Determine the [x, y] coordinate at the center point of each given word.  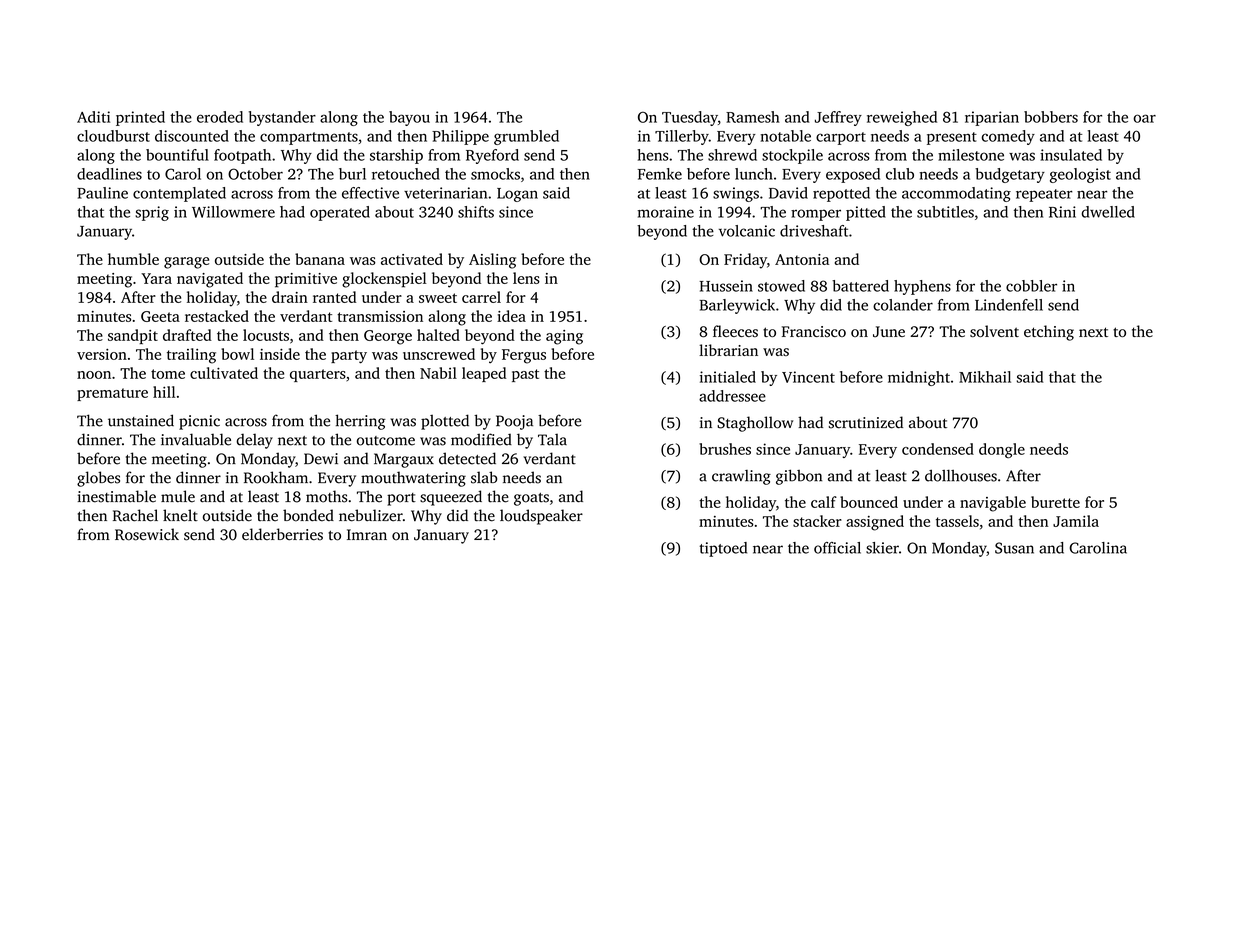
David [788, 193]
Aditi [93, 117]
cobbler [1031, 286]
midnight [919, 378]
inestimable [117, 496]
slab [484, 477]
